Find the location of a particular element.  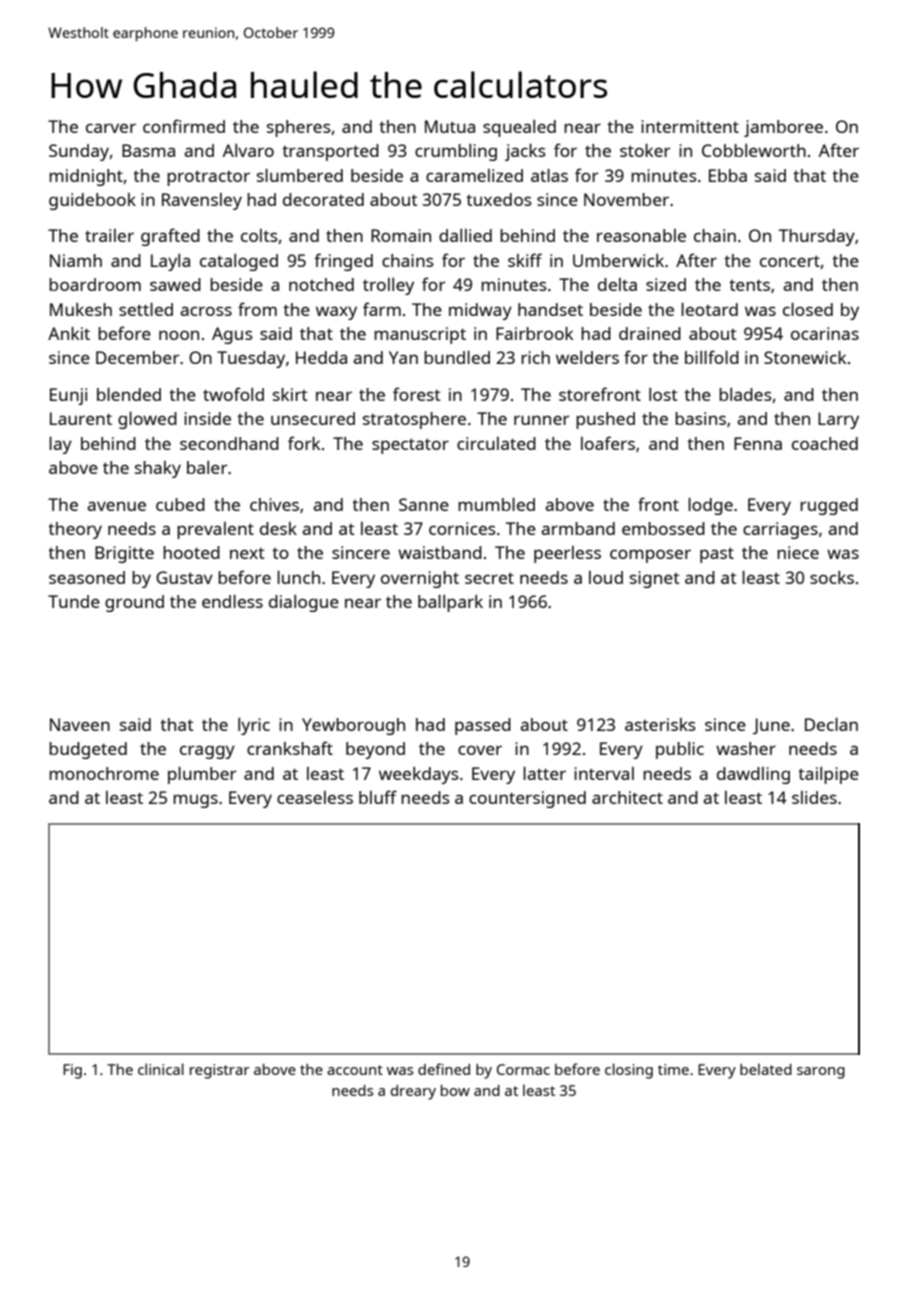

clinical is located at coordinates (161, 1069).
